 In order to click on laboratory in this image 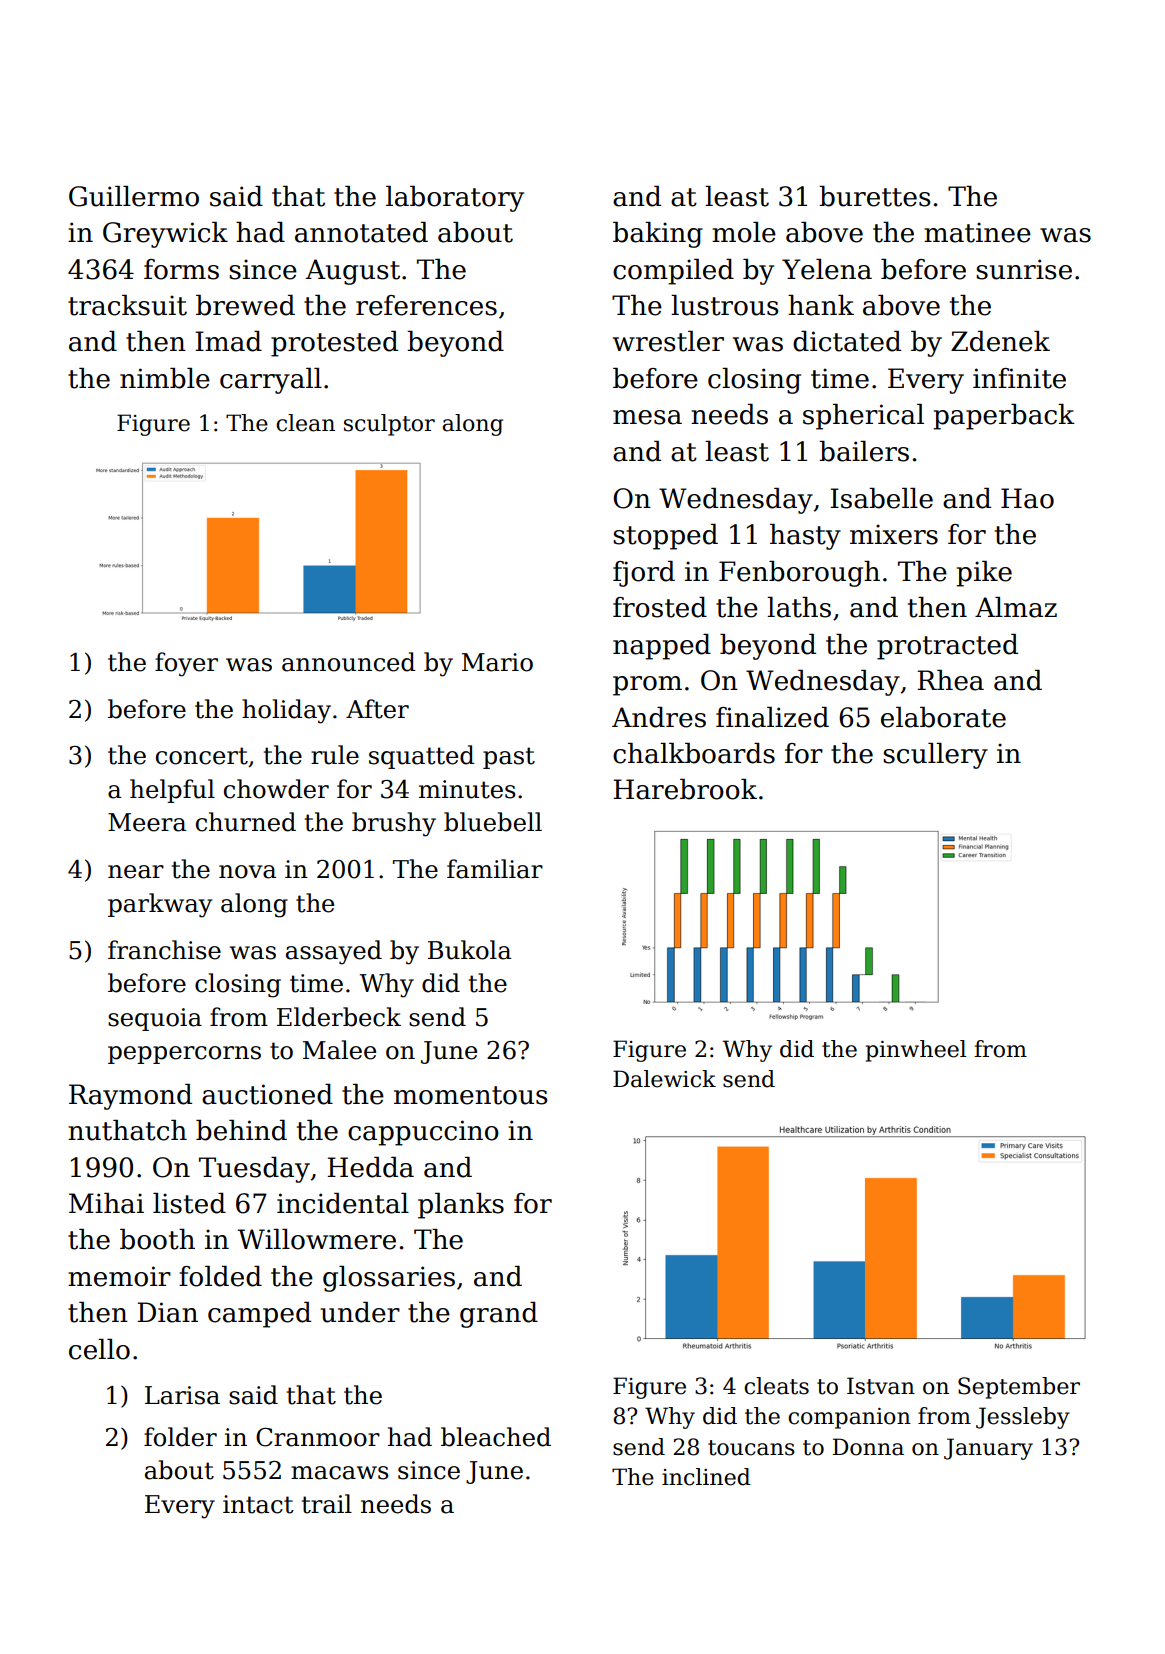, I will do `click(455, 199)`.
